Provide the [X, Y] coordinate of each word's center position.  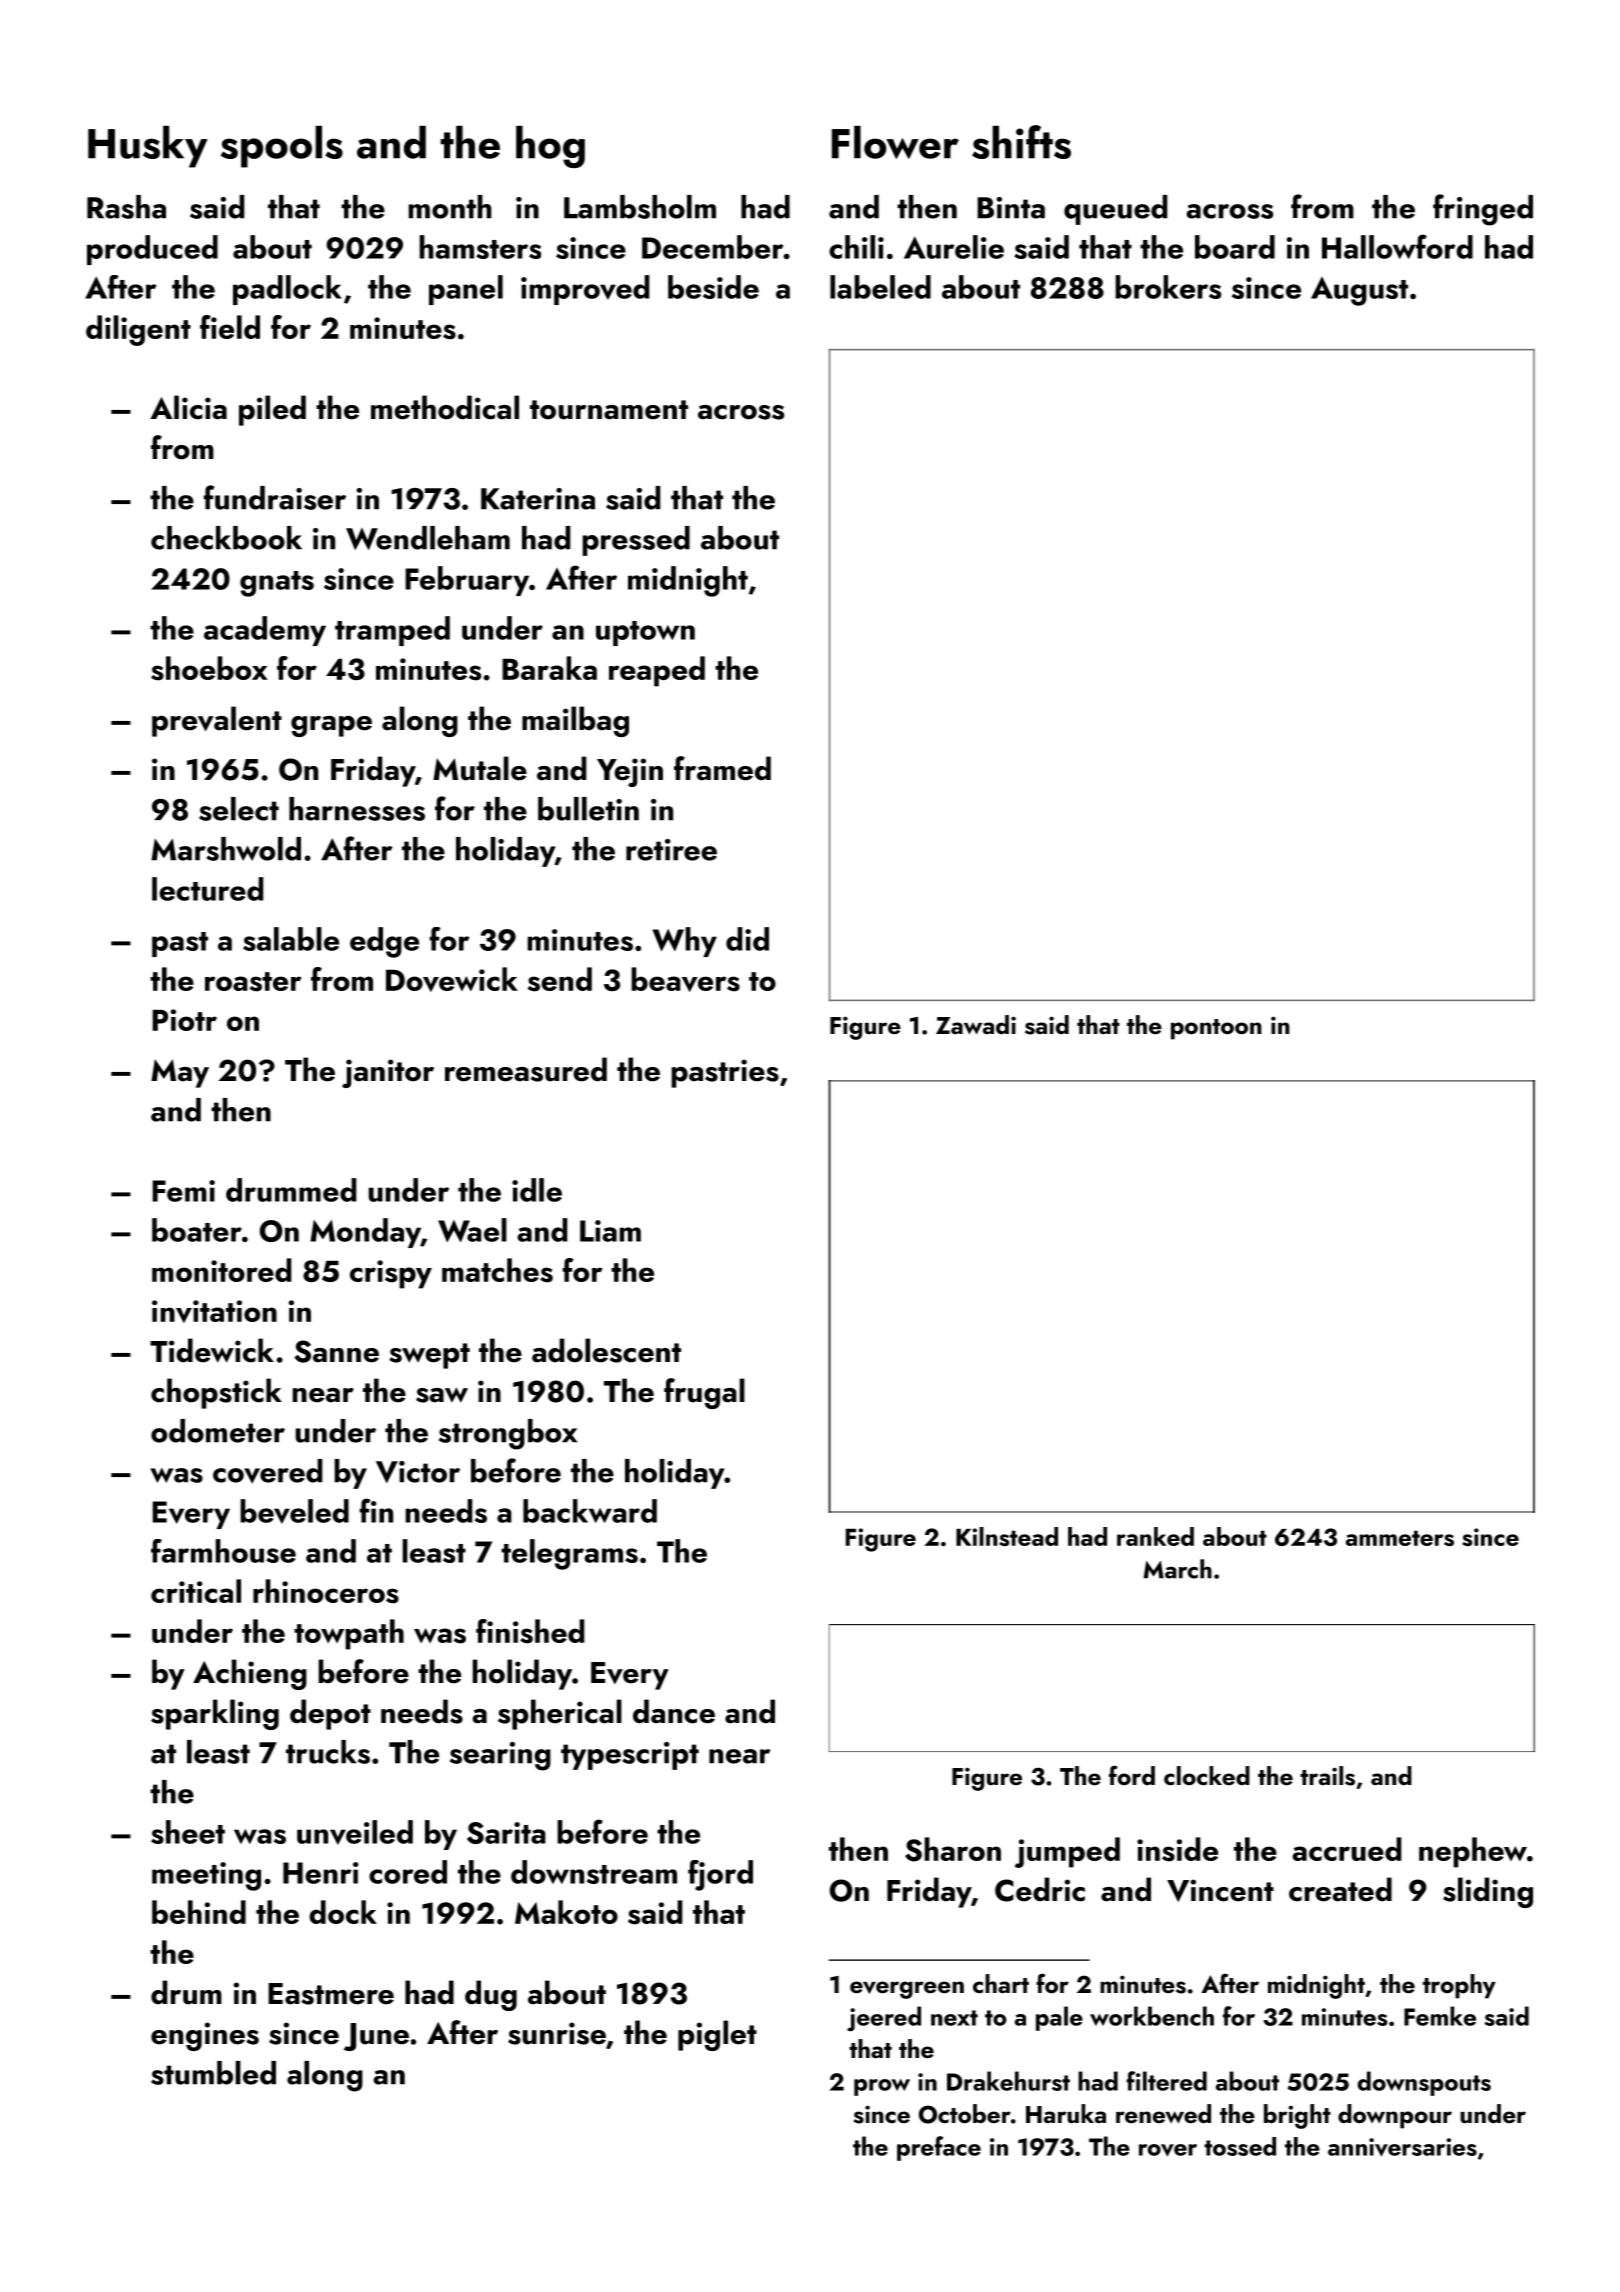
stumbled [213, 2073]
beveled [294, 1511]
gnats [277, 584]
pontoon [1216, 1029]
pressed [636, 541]
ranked [1155, 1536]
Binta [1011, 208]
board [1235, 247]
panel [466, 290]
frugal [704, 1393]
